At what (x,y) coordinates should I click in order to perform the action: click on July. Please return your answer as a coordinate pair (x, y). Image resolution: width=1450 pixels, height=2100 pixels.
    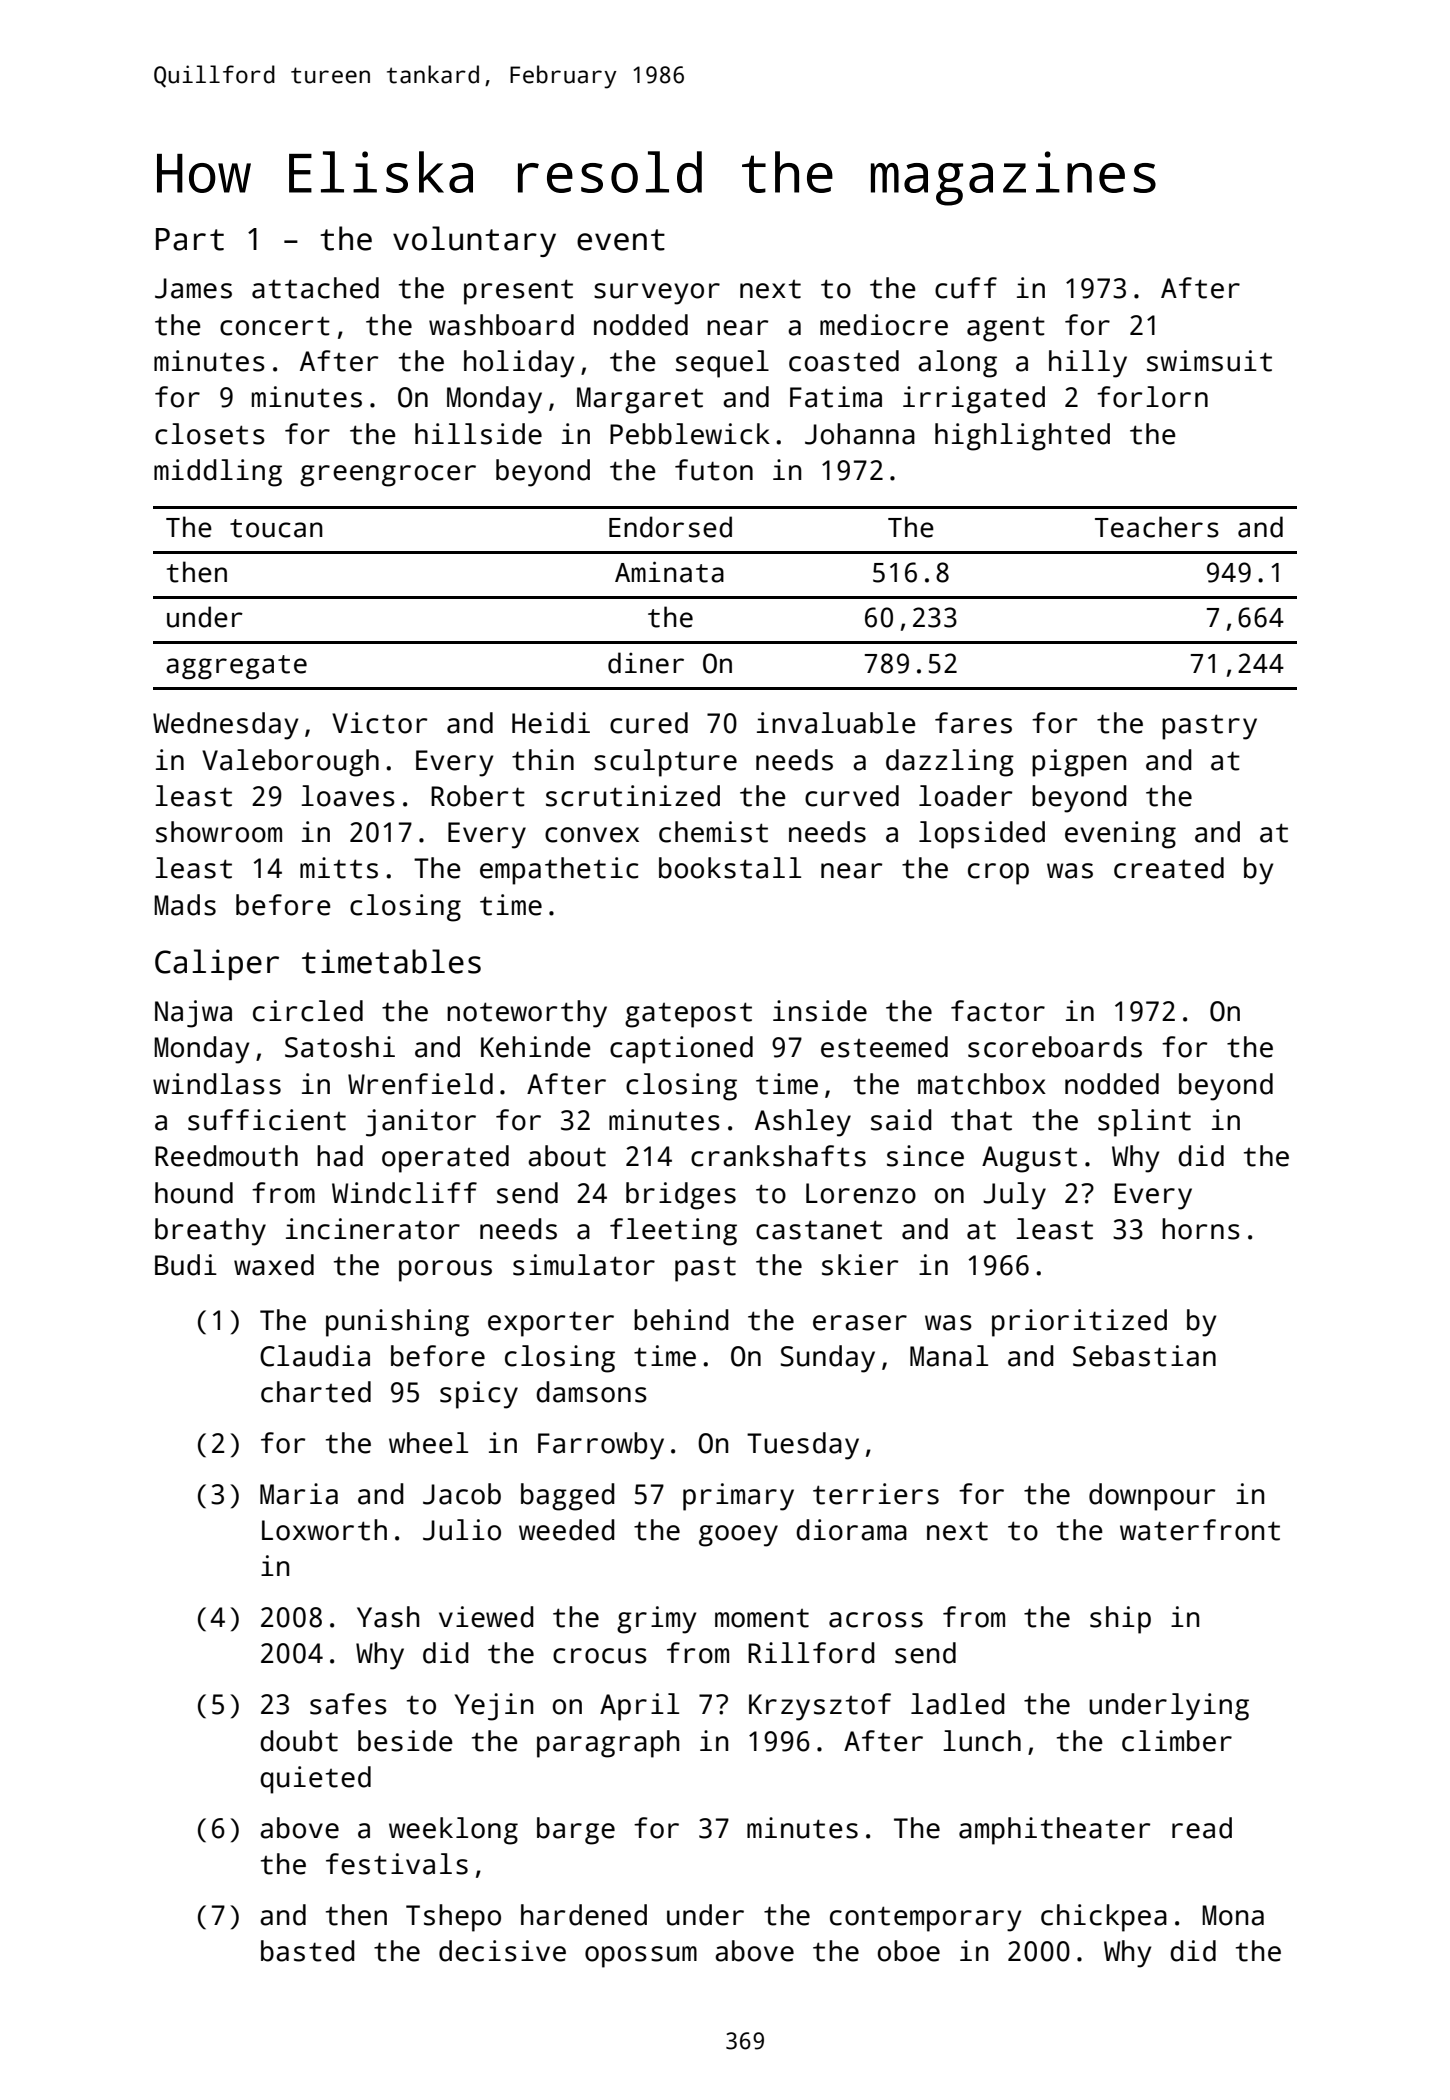
    Looking at the image, I should click on (1014, 1196).
